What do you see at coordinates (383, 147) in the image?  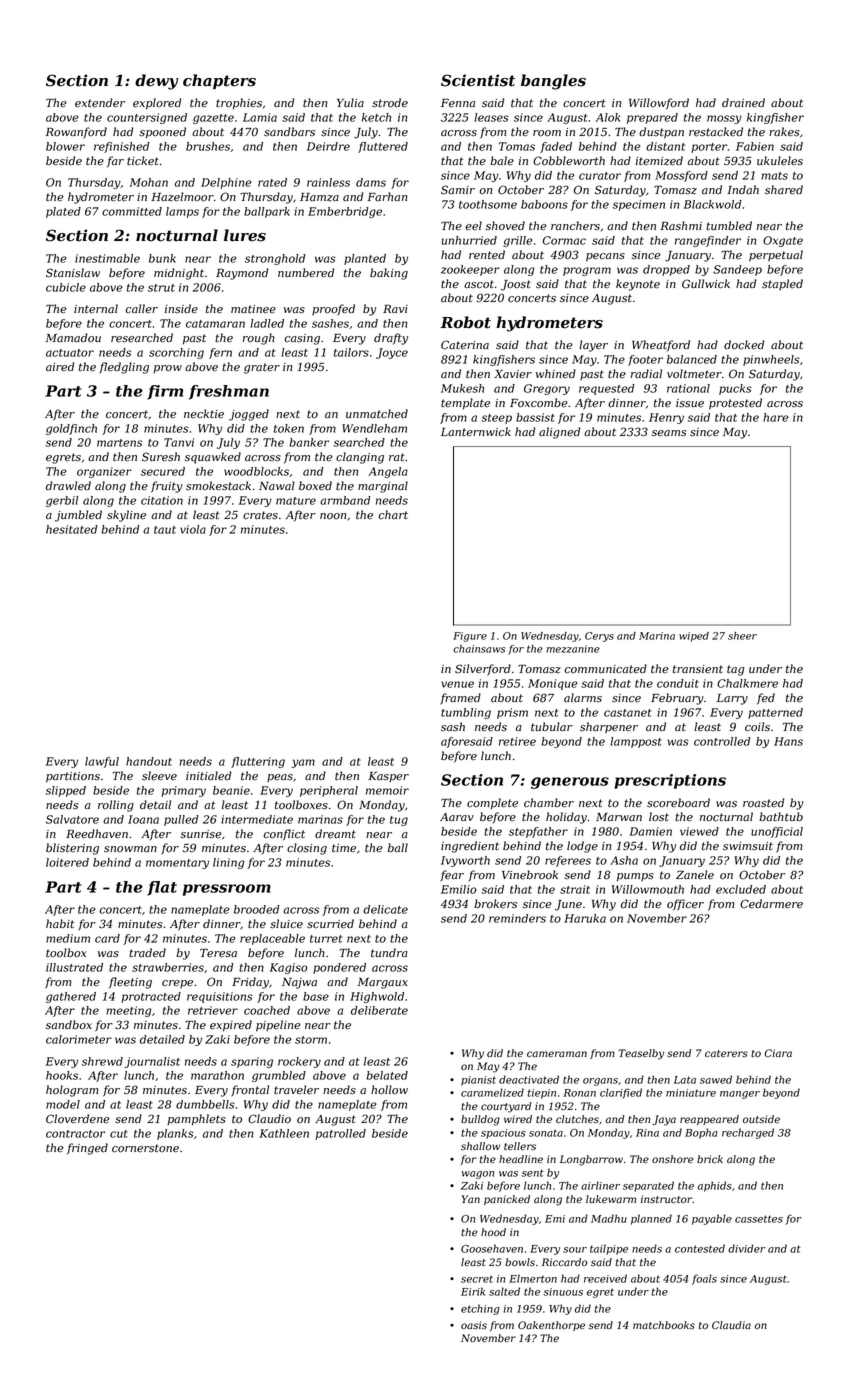 I see `fluttered` at bounding box center [383, 147].
